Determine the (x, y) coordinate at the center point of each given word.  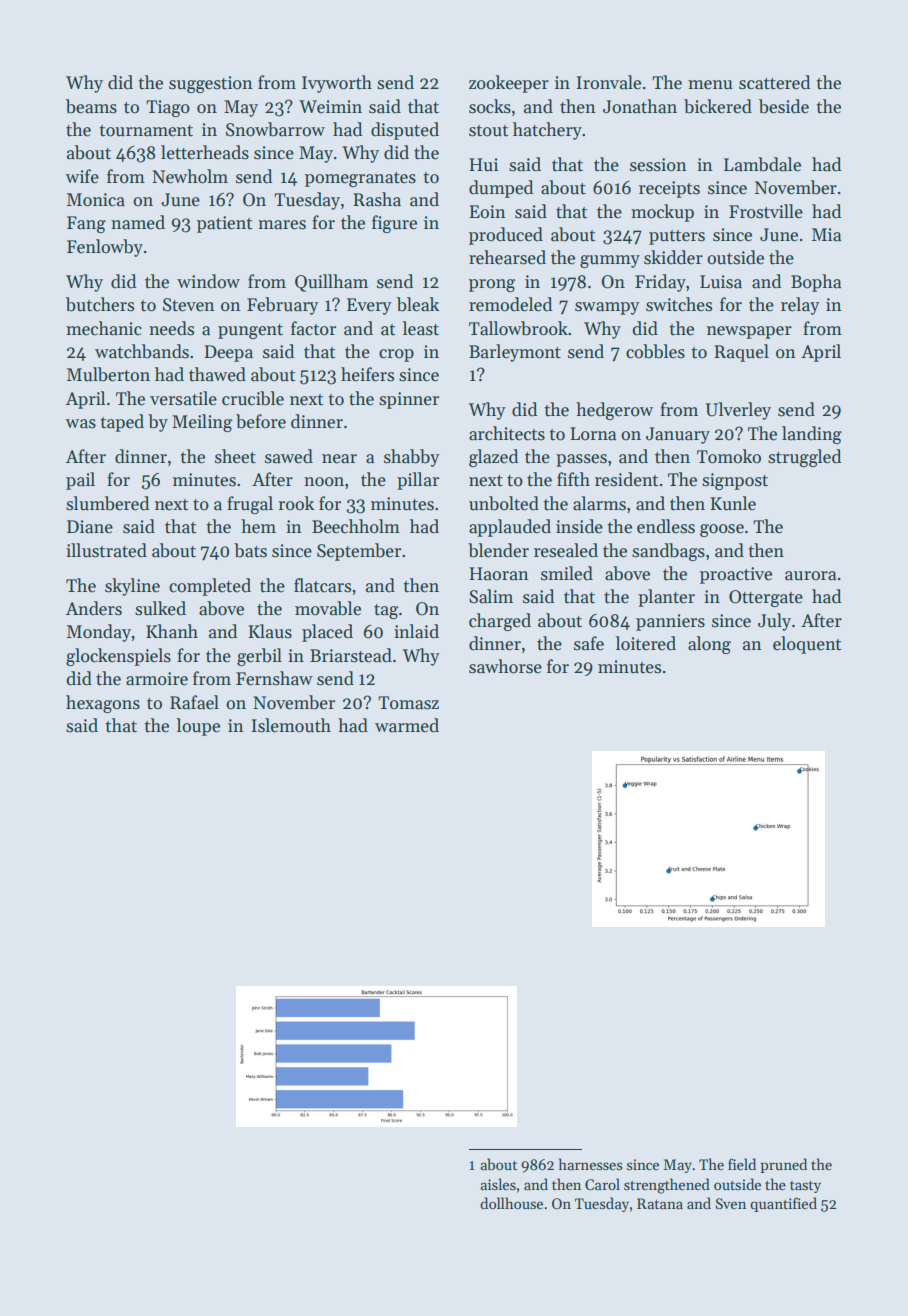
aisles (498, 1184)
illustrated (106, 550)
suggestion (210, 84)
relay (800, 306)
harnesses (591, 1164)
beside (784, 106)
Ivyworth (337, 84)
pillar (418, 481)
